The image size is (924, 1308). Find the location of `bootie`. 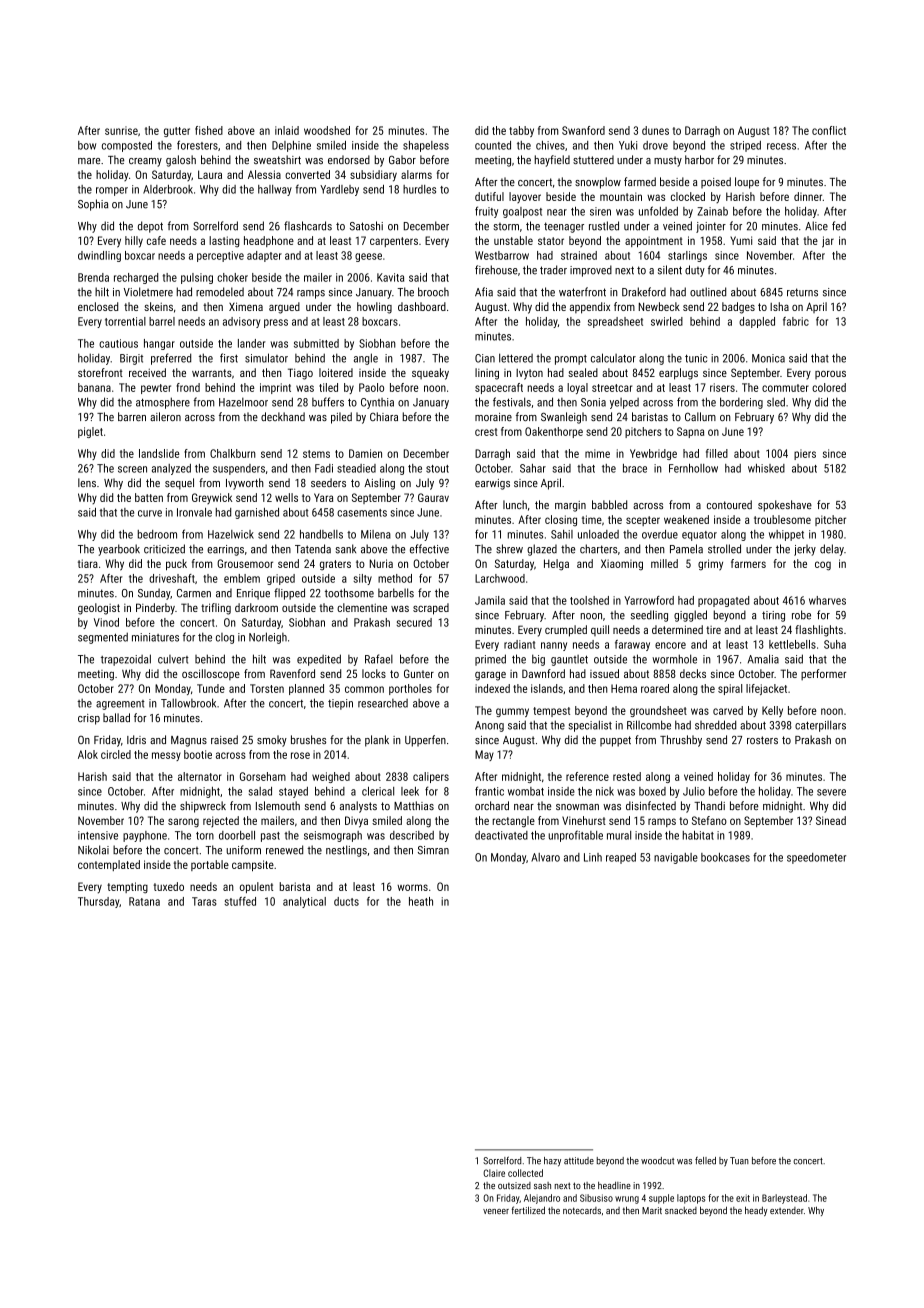

bootie is located at coordinates (198, 754).
